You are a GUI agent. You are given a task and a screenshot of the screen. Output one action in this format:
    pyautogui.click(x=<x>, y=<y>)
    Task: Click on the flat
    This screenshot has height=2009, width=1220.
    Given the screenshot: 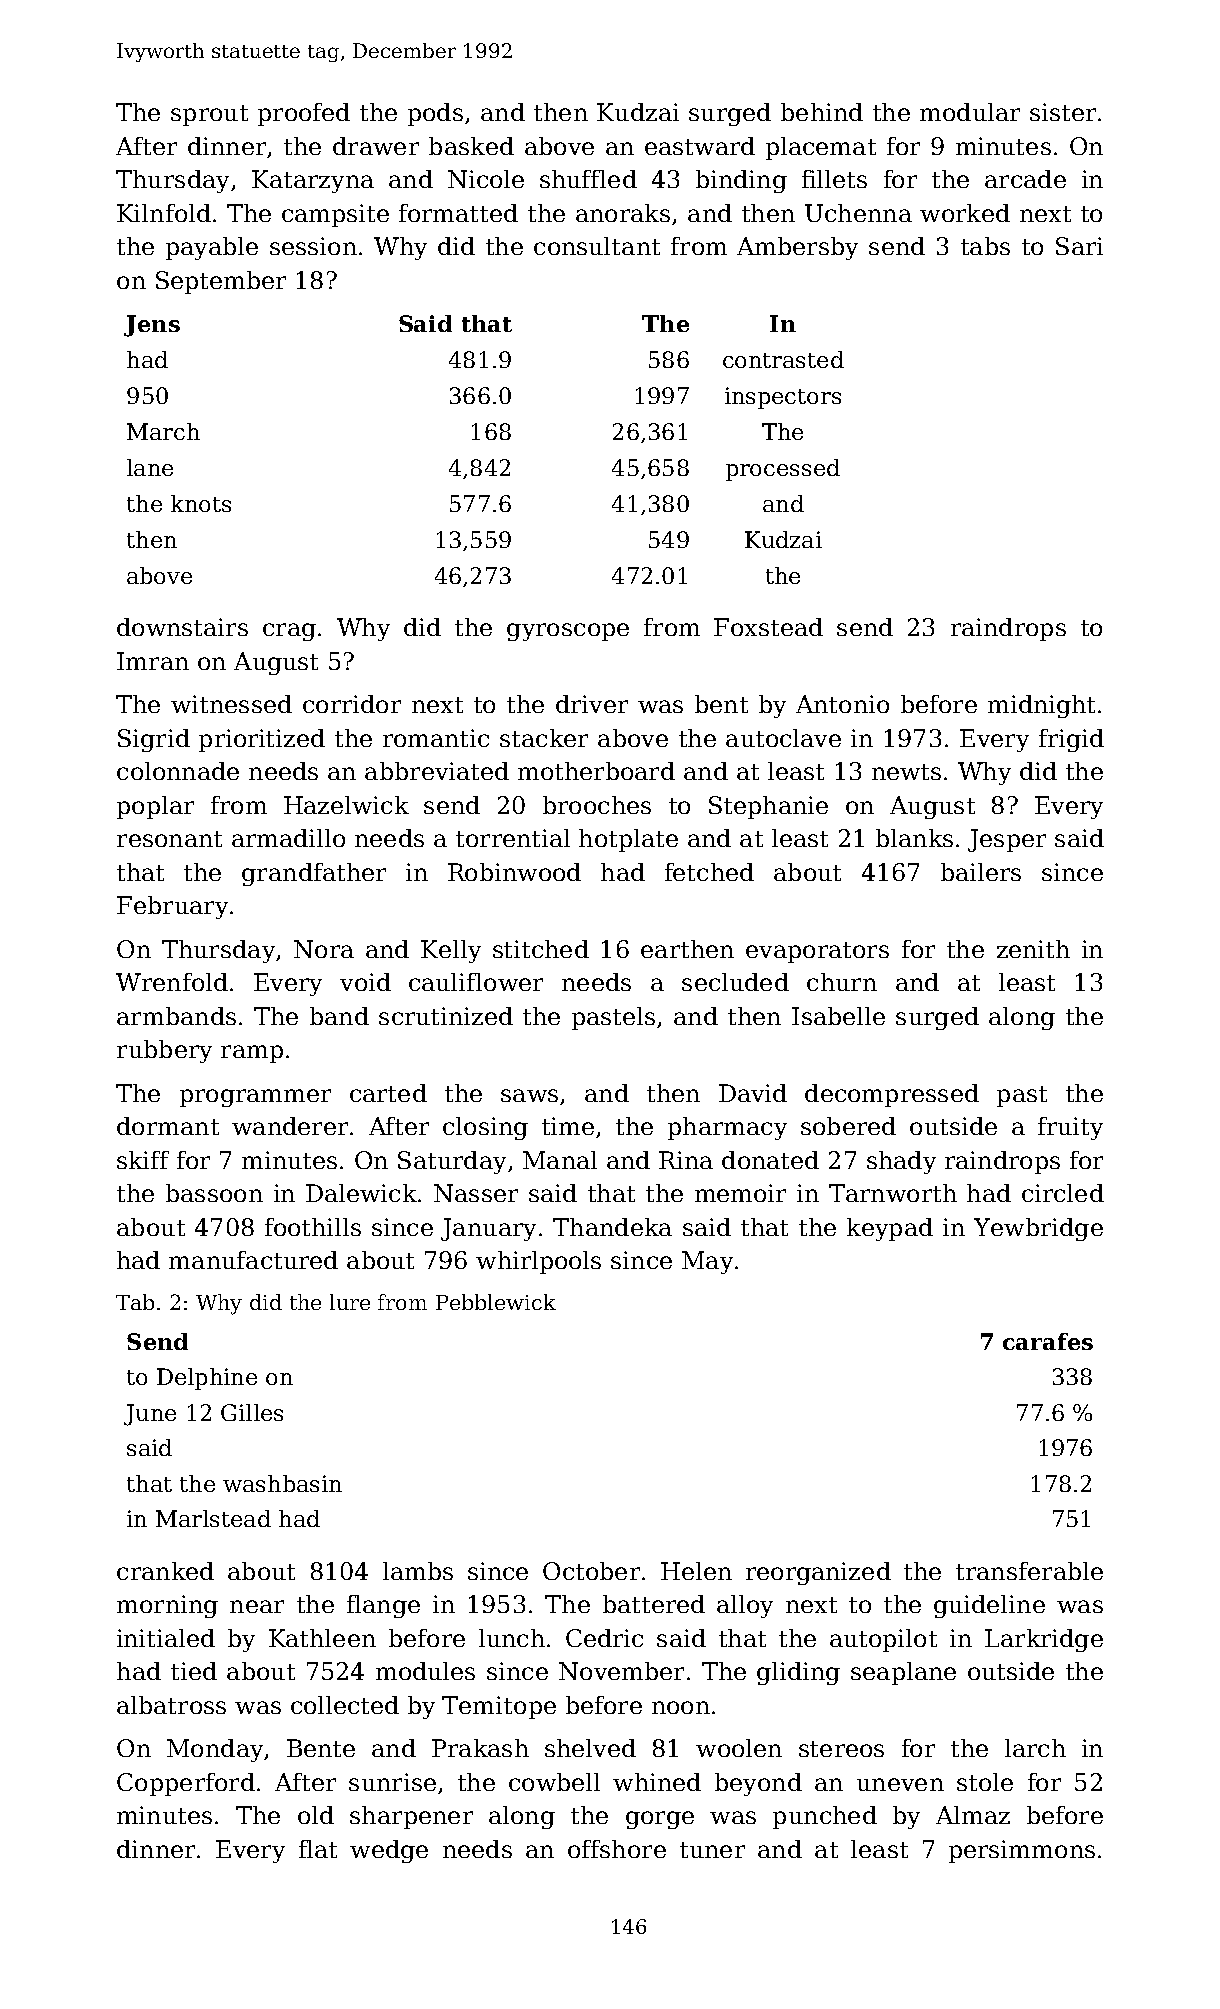 What is the action you would take?
    pyautogui.click(x=318, y=1849)
